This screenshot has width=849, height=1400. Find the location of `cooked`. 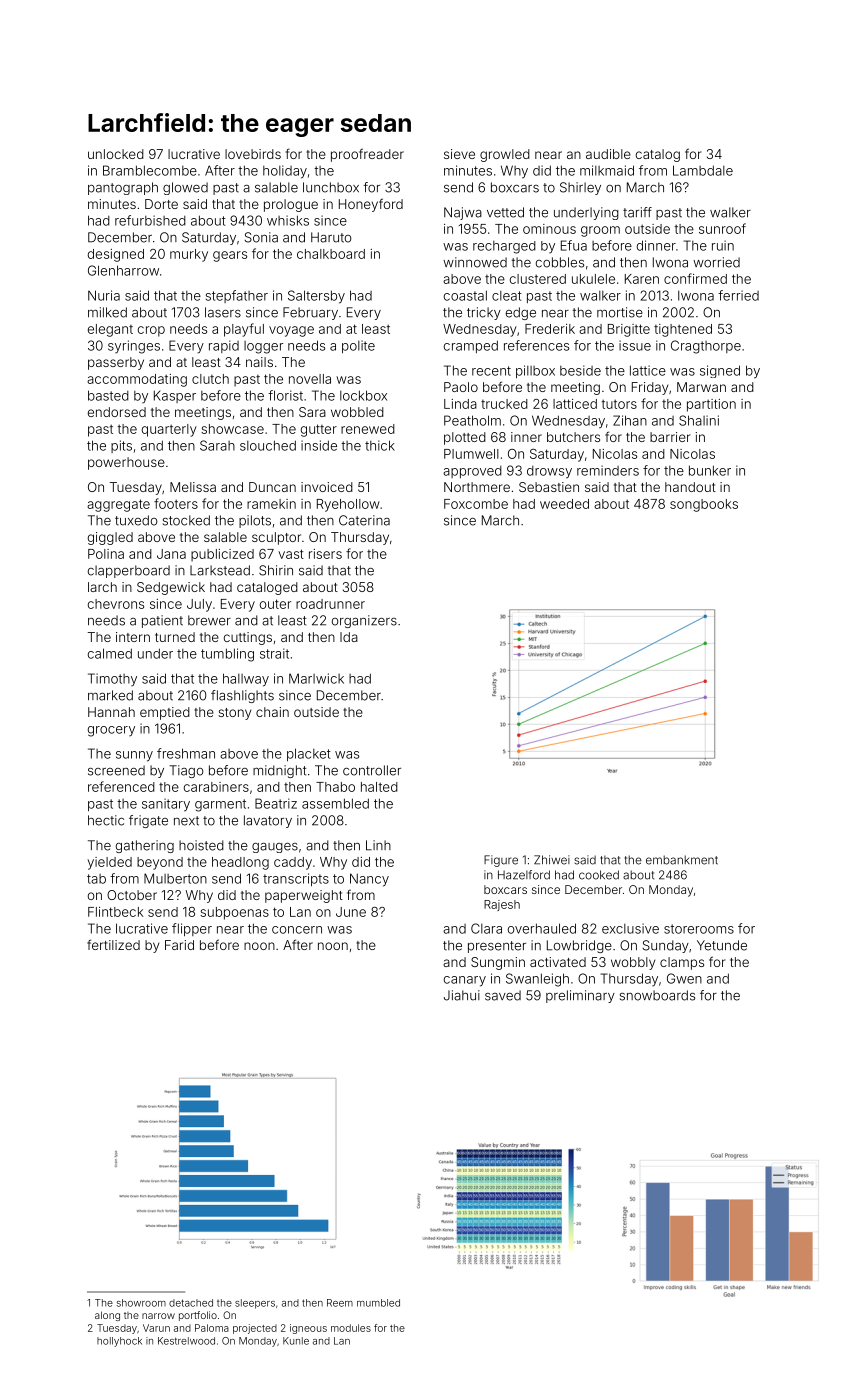

cooked is located at coordinates (599, 875).
